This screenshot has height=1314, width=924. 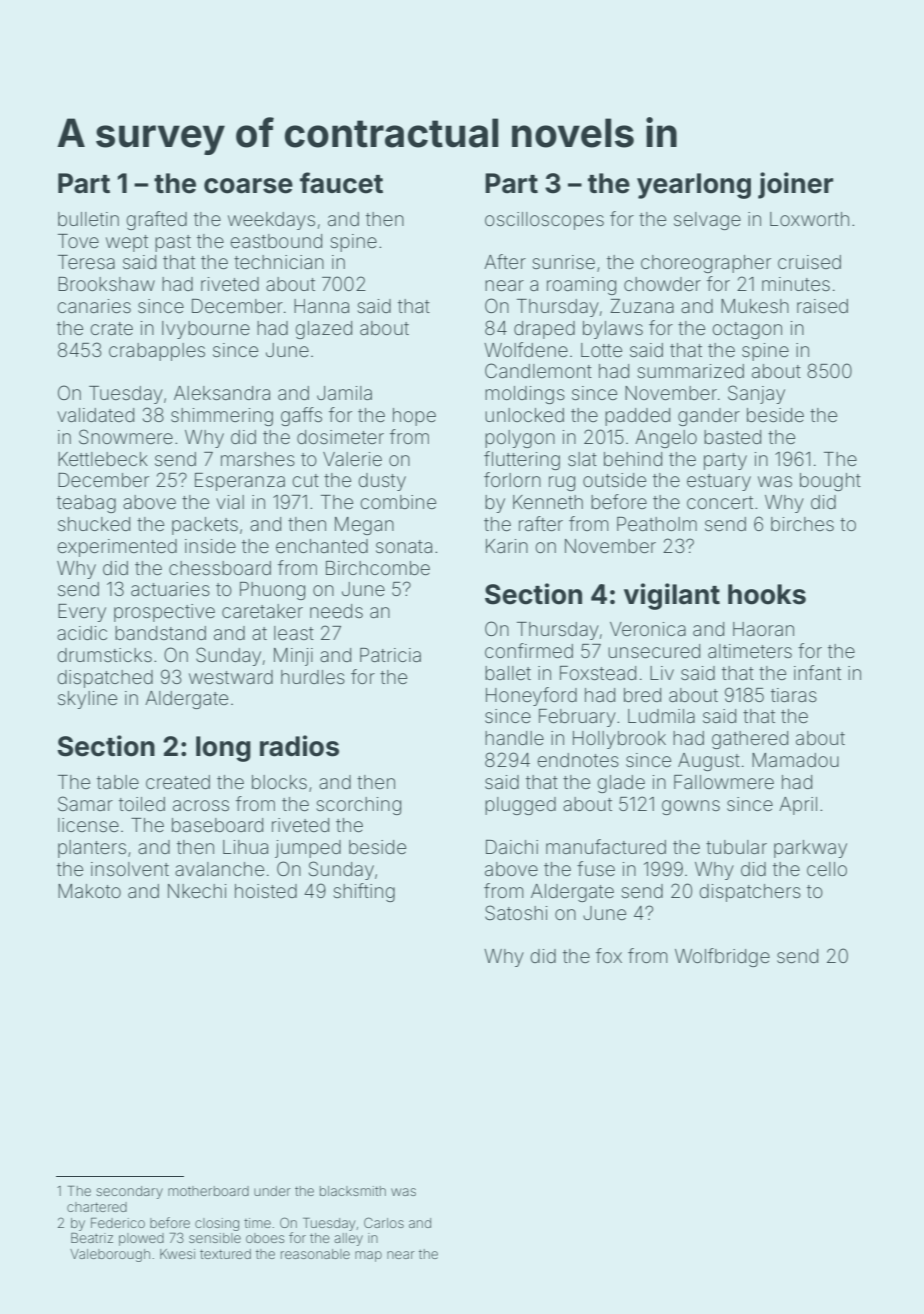 What do you see at coordinates (126, 436) in the screenshot?
I see `Snowmere` at bounding box center [126, 436].
